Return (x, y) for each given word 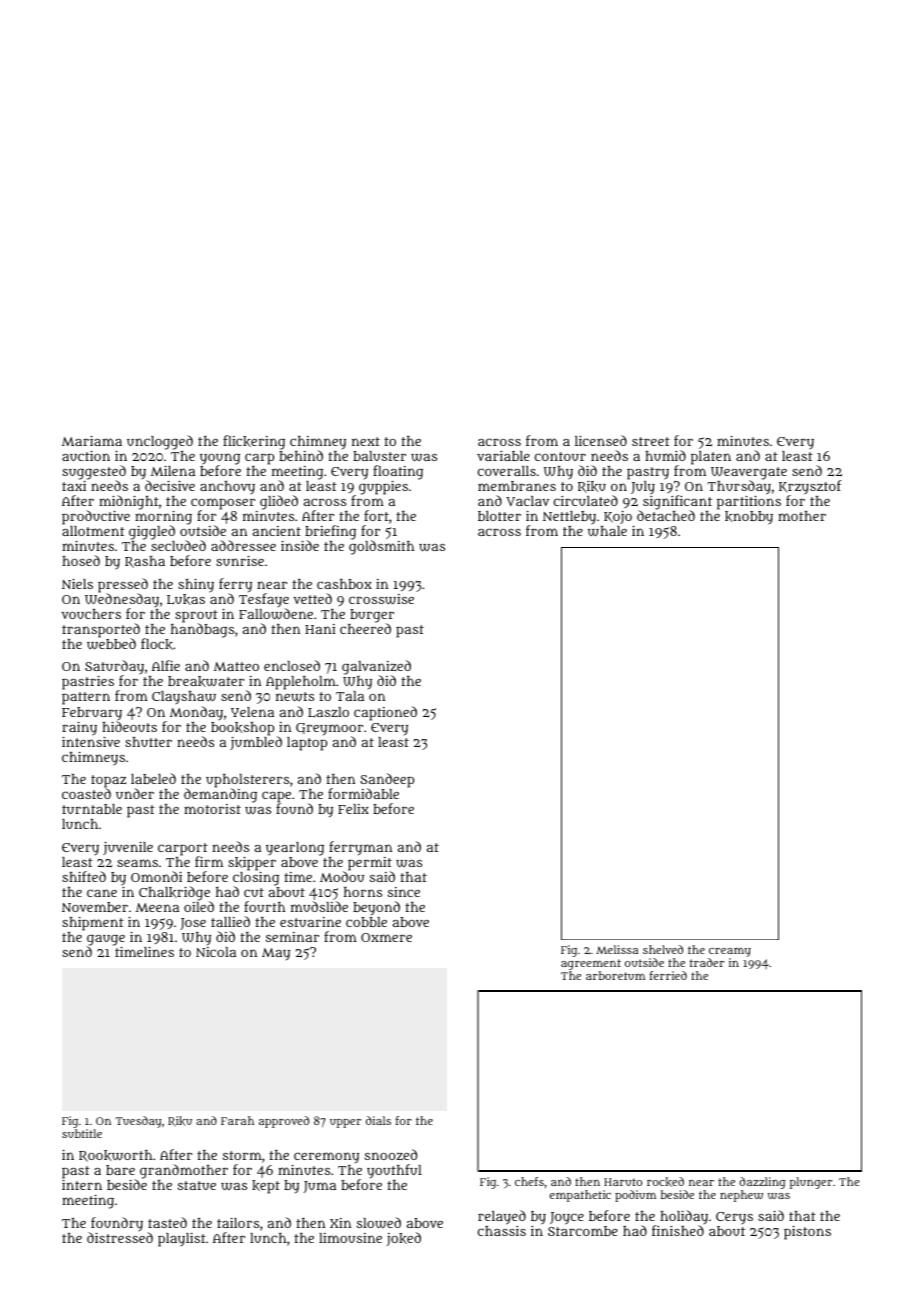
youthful (394, 1171)
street (651, 441)
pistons (807, 1233)
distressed (120, 1237)
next (366, 441)
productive (96, 517)
